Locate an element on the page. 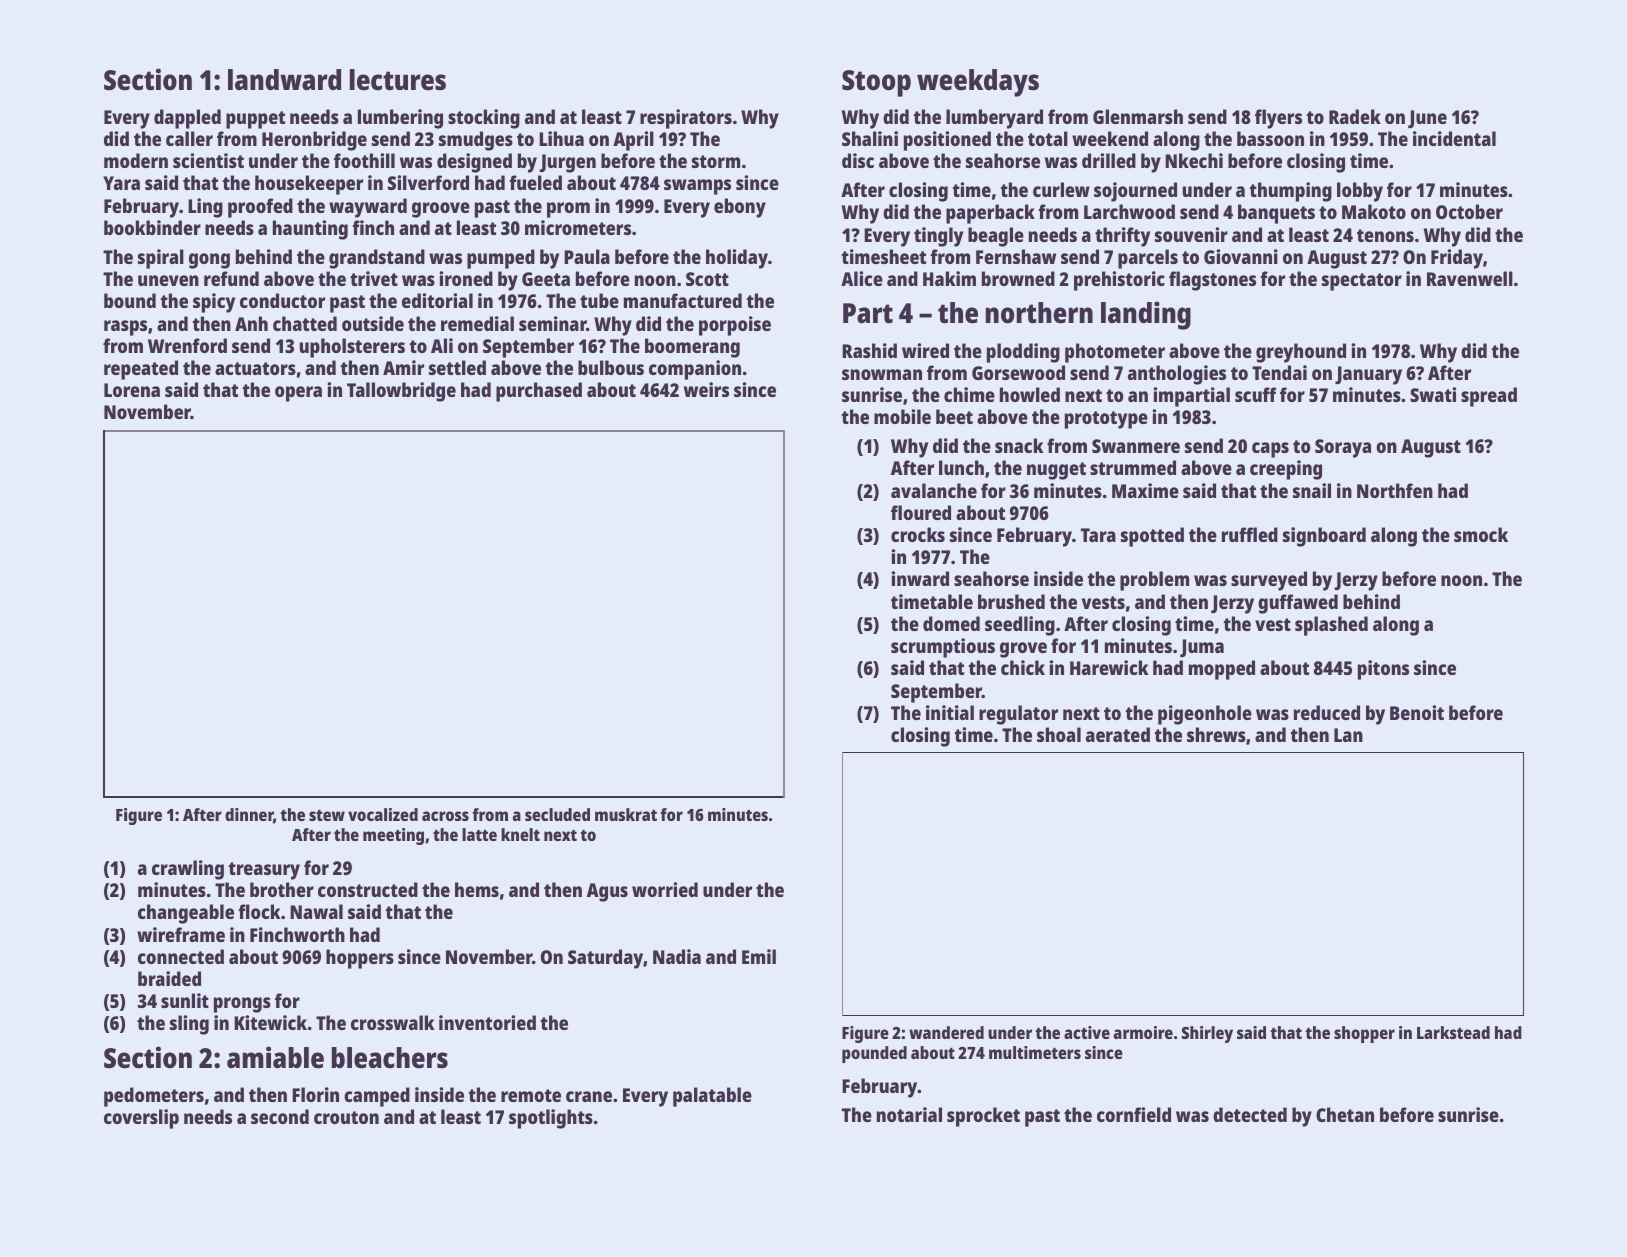 The height and width of the image is (1257, 1627). muskrat is located at coordinates (626, 814).
